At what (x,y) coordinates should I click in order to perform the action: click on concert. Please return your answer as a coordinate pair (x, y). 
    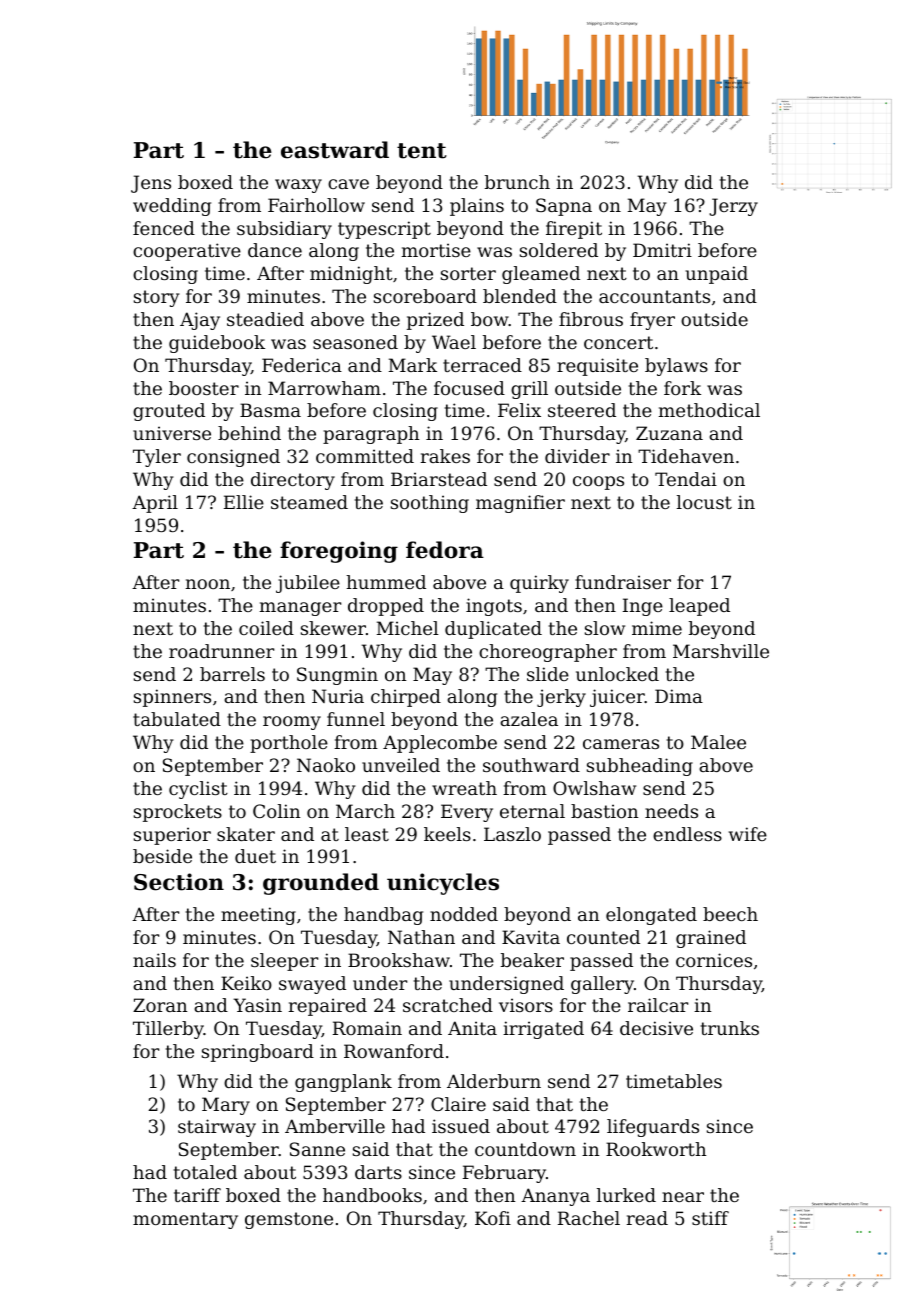
    Looking at the image, I should click on (618, 342).
